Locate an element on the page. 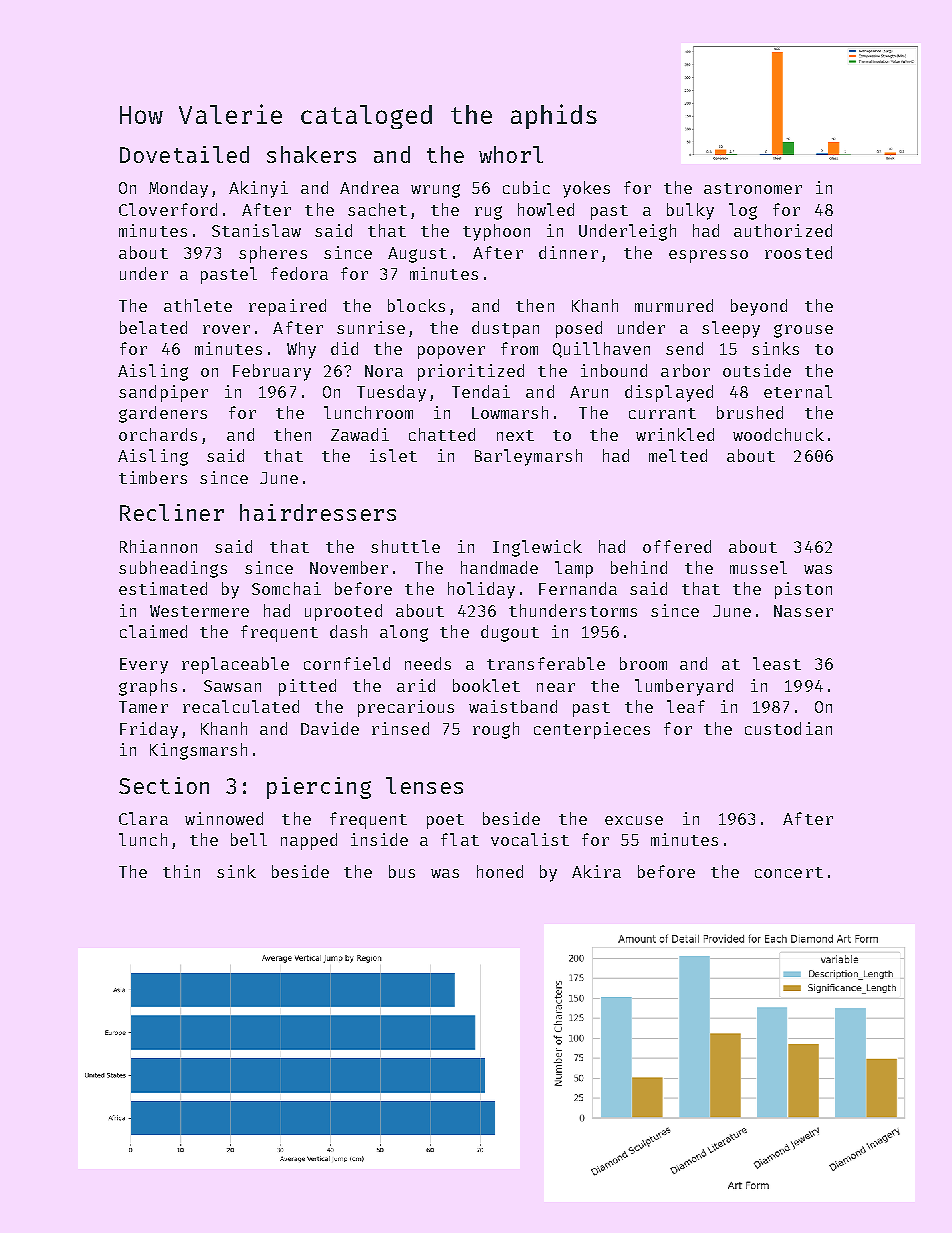  honed is located at coordinates (500, 871).
